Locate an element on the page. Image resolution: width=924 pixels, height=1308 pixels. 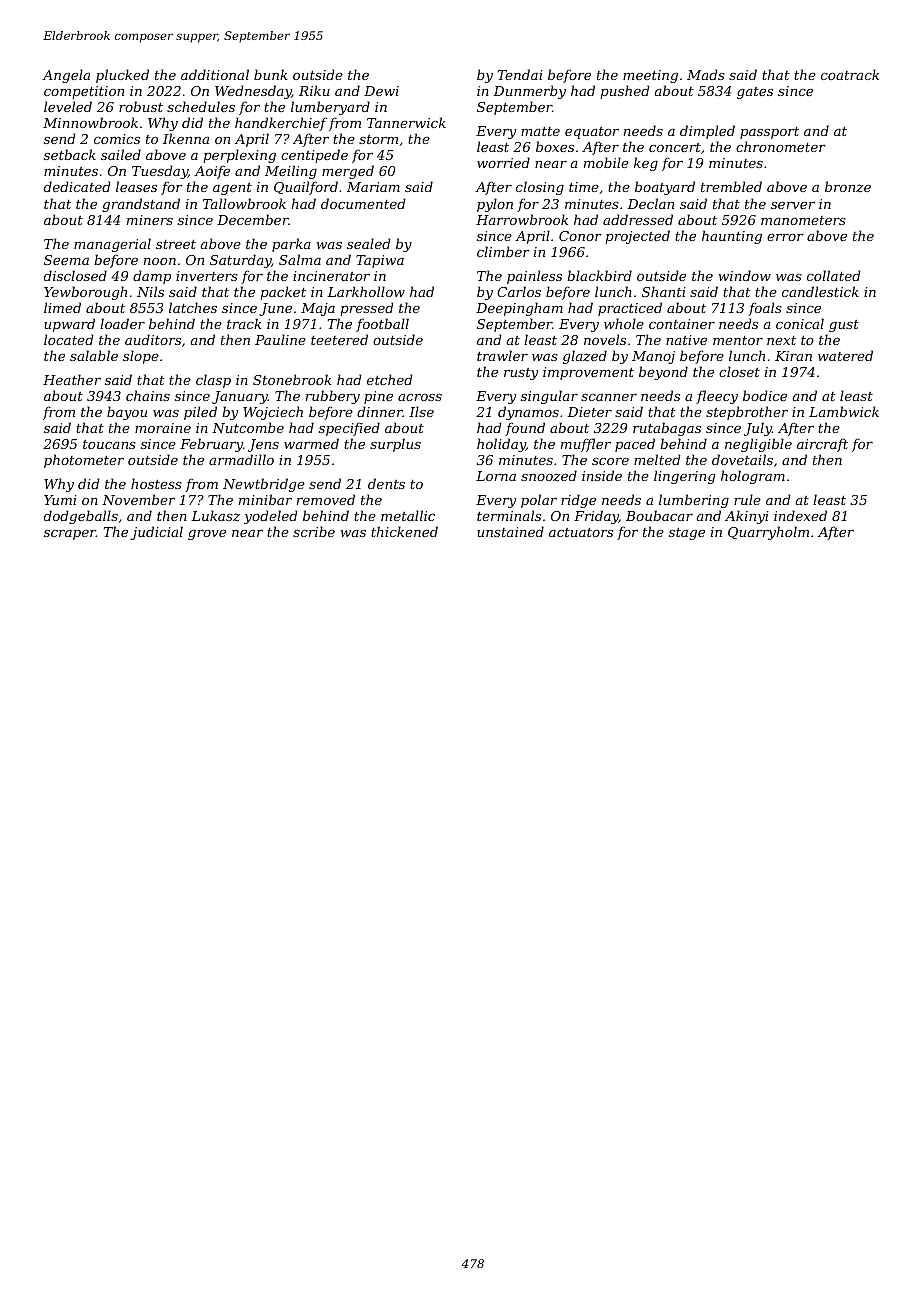
actuators is located at coordinates (581, 532).
